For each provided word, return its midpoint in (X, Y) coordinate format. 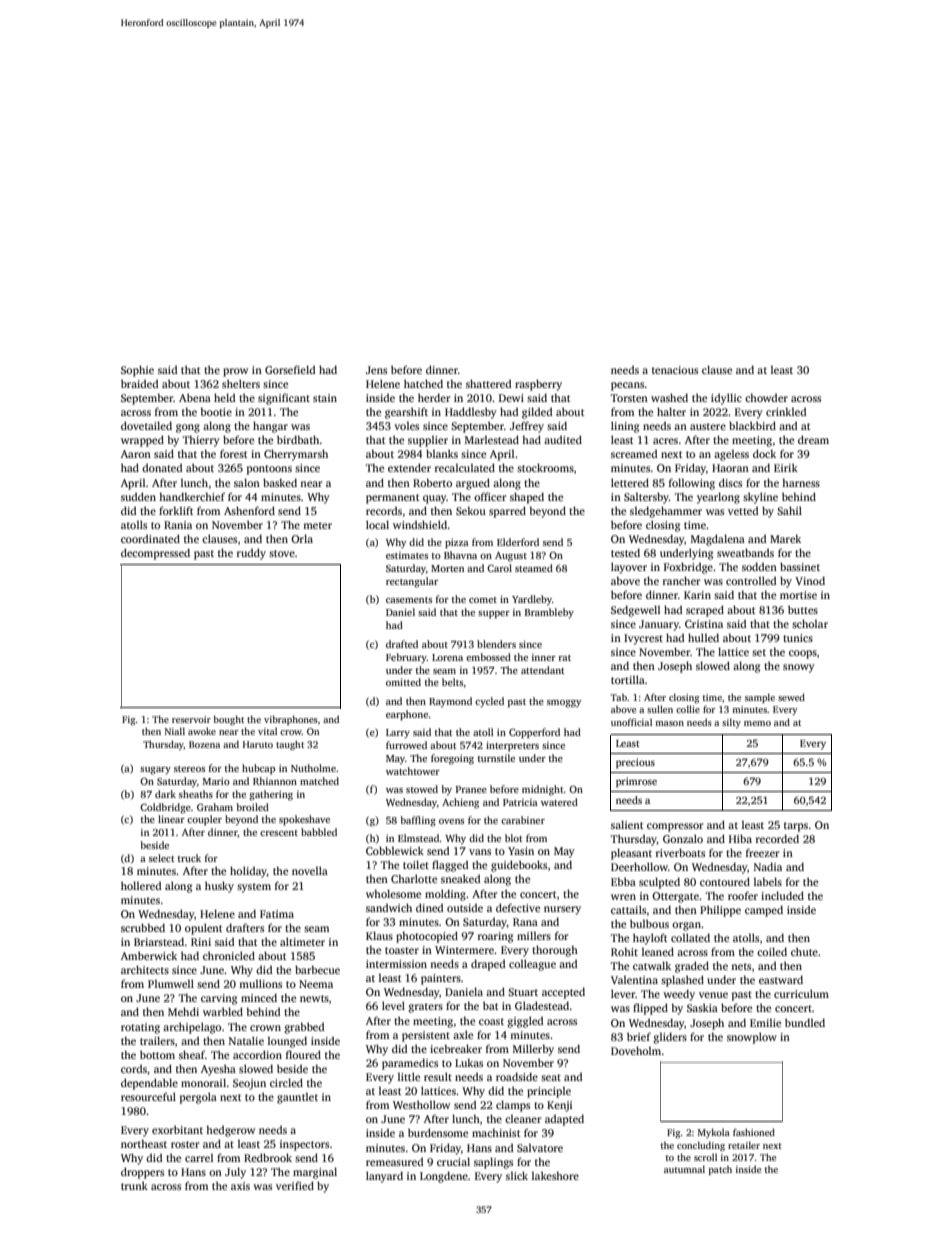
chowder (766, 397)
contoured (725, 881)
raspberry (538, 385)
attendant (542, 670)
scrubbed (143, 927)
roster (185, 1144)
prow (235, 372)
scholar (810, 623)
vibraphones (291, 720)
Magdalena (718, 540)
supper (494, 615)
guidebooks (519, 866)
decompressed (155, 554)
